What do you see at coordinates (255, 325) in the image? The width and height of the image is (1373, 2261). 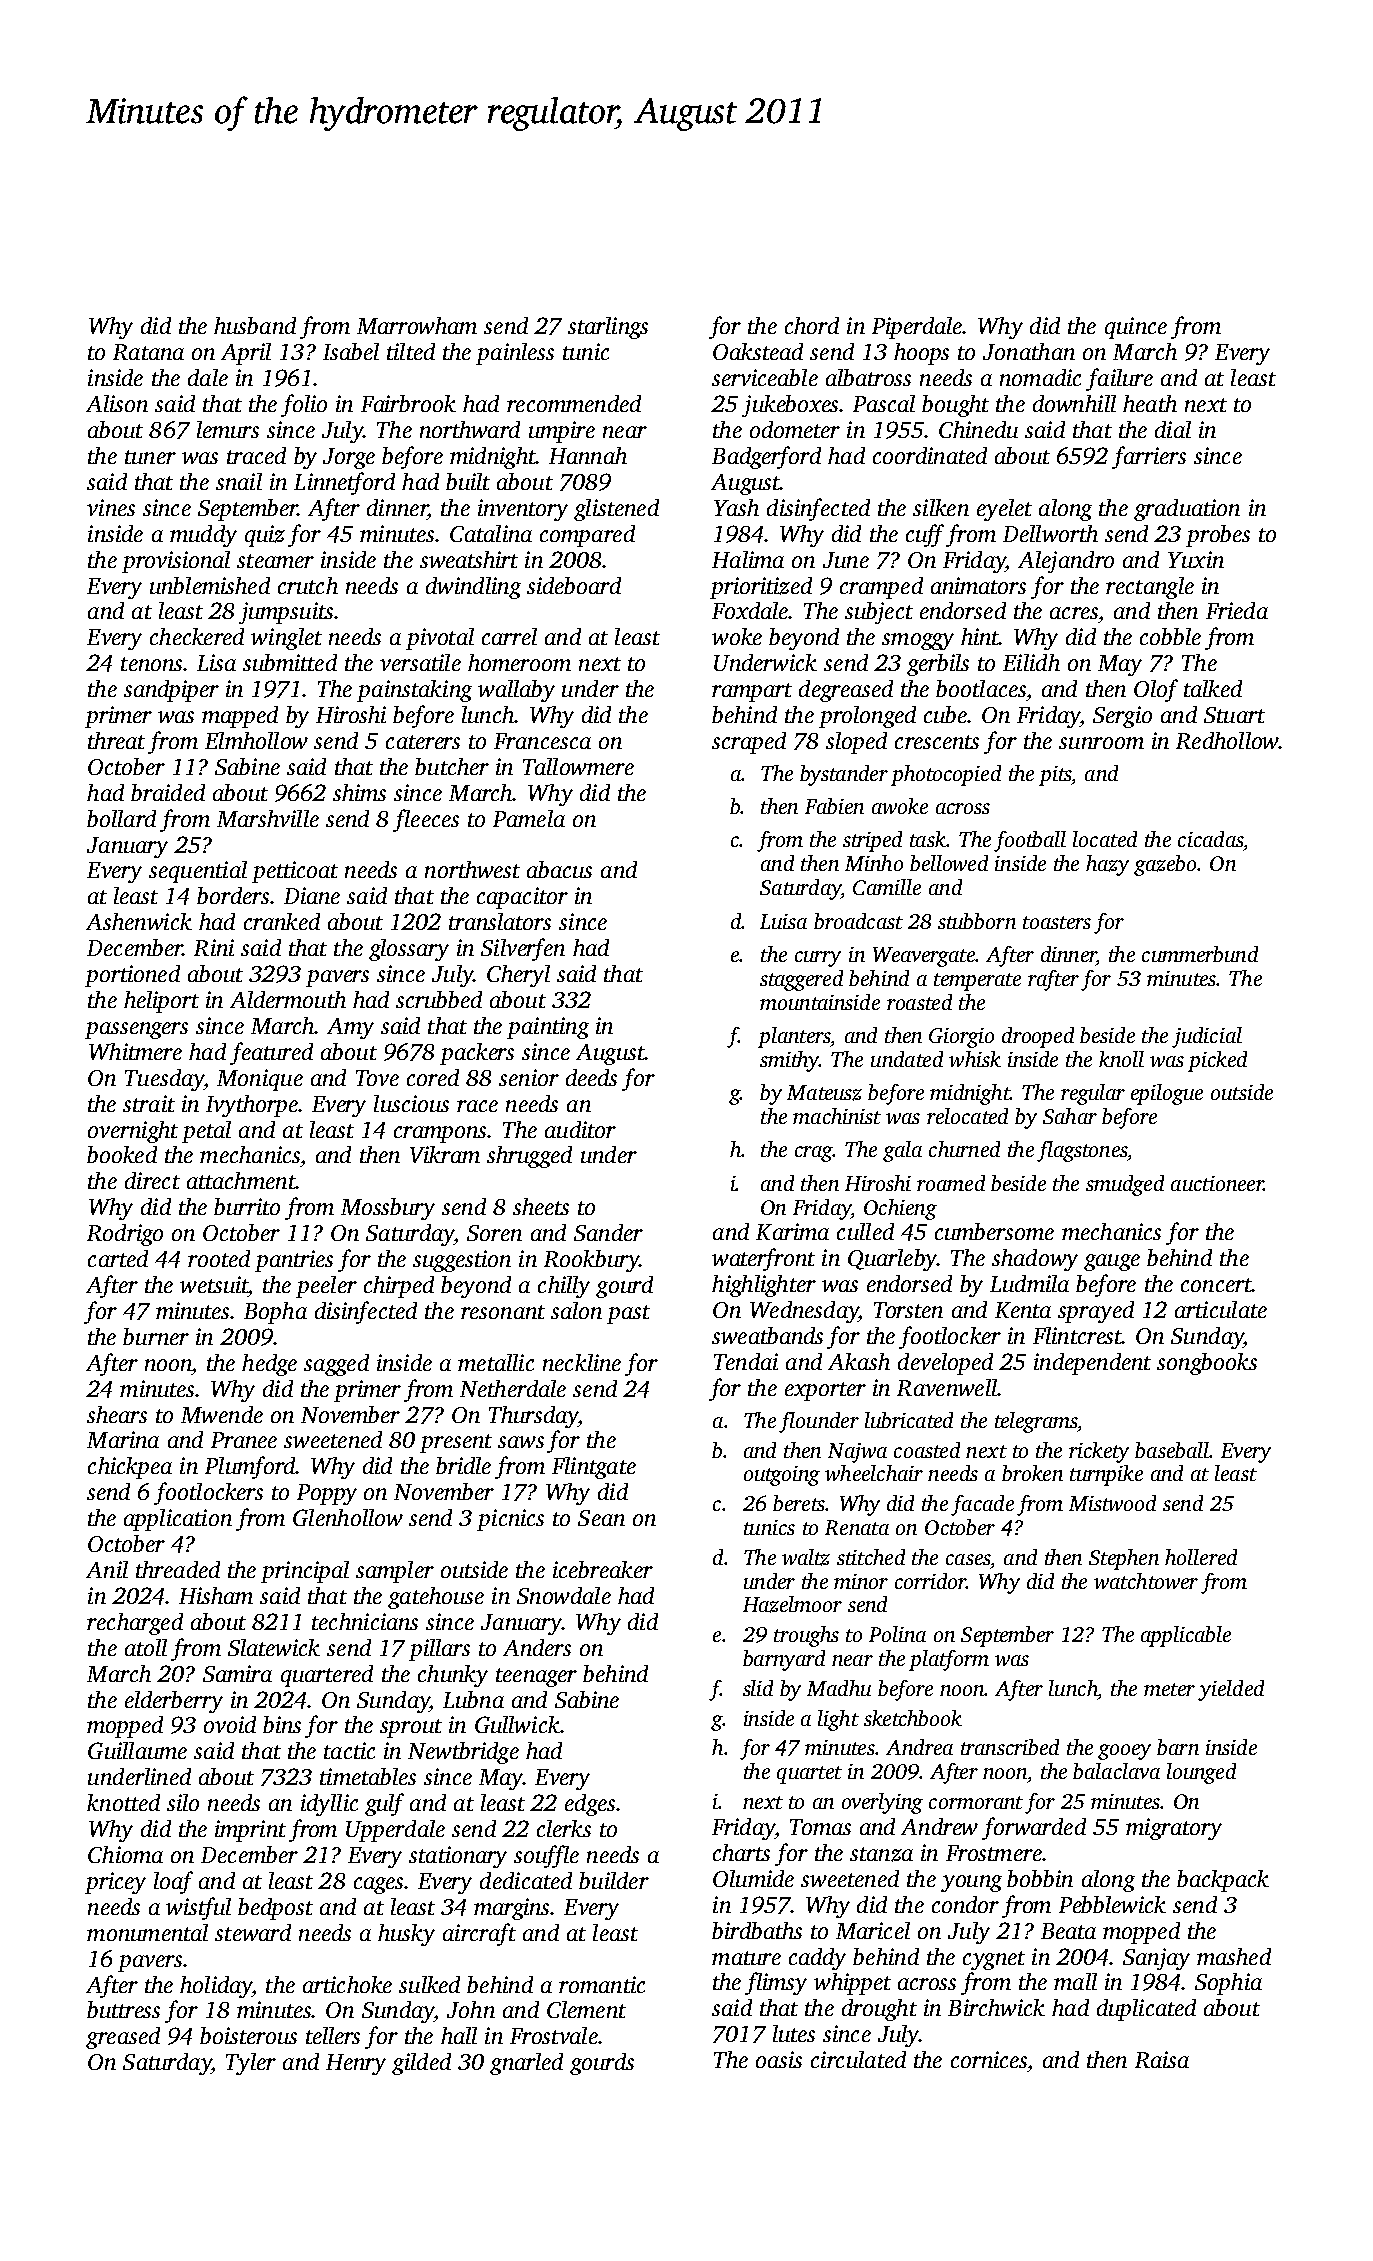 I see `husband` at bounding box center [255, 325].
